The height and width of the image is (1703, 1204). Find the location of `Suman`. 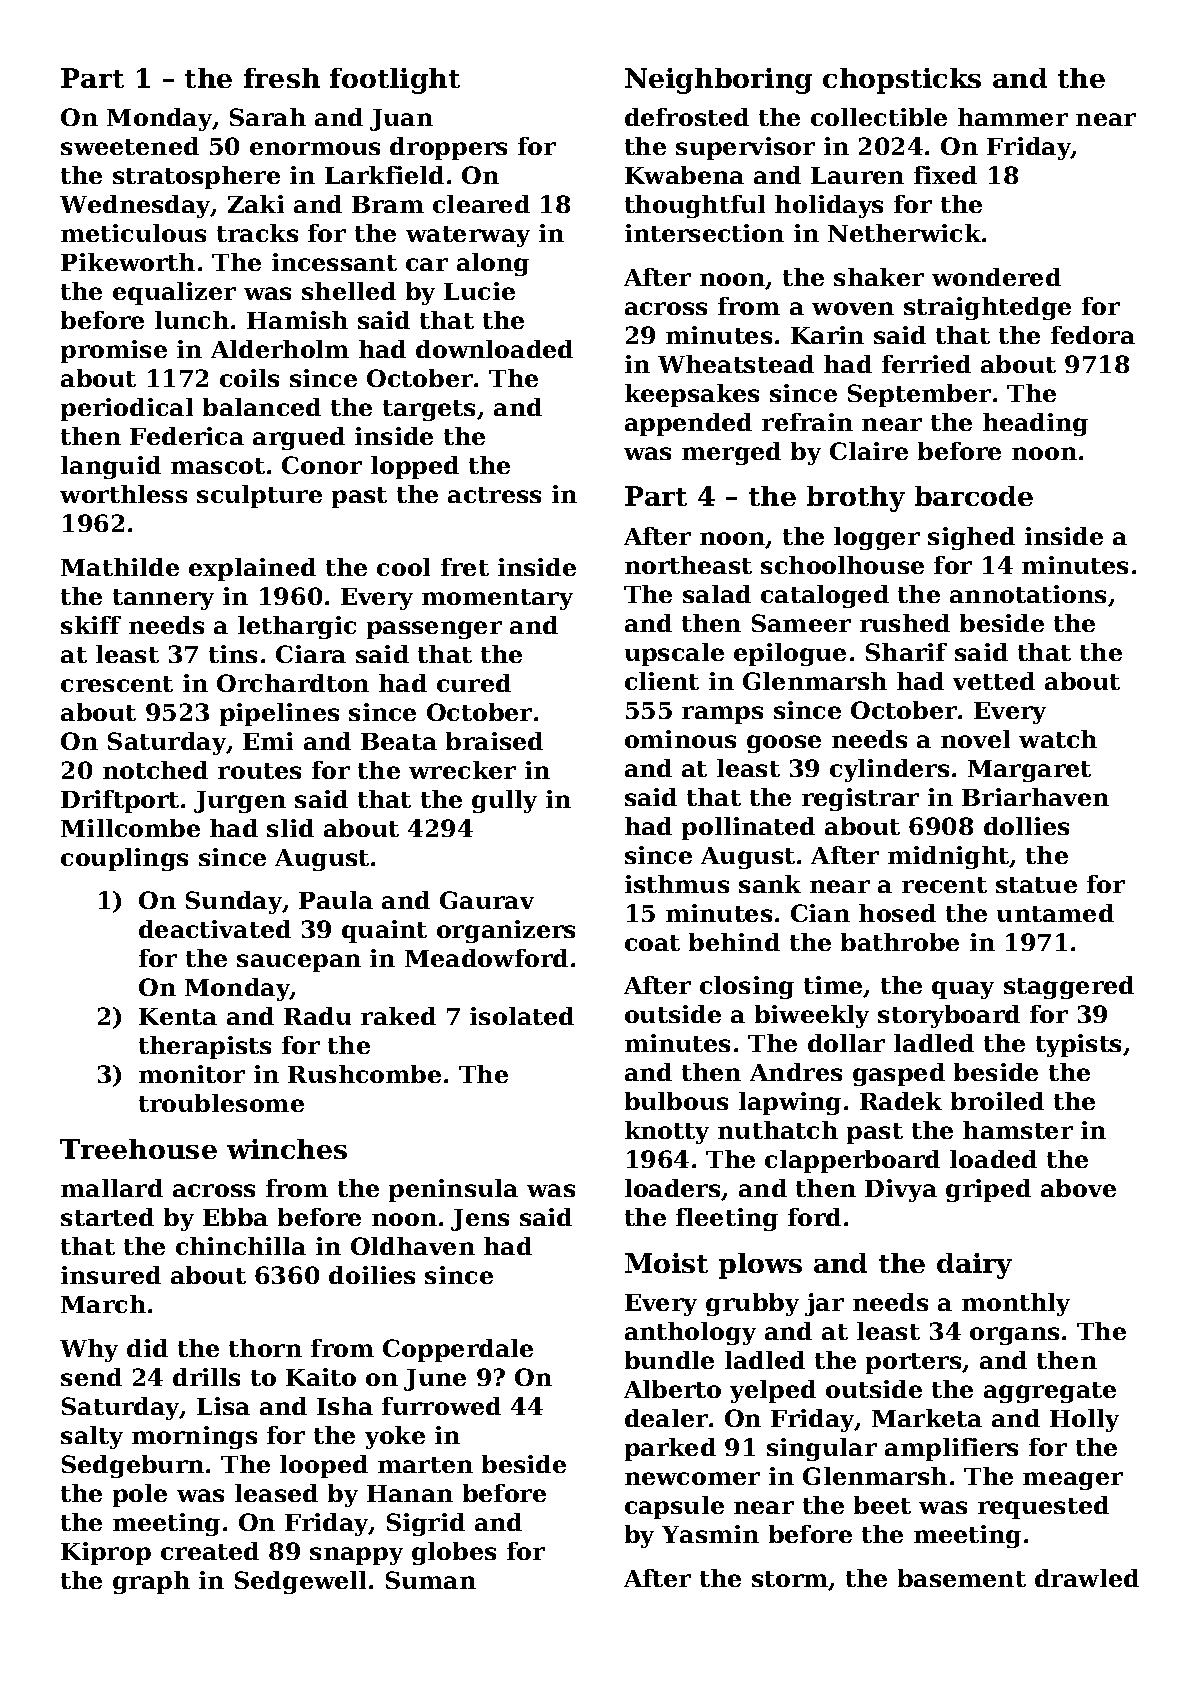

Suman is located at coordinates (431, 1580).
